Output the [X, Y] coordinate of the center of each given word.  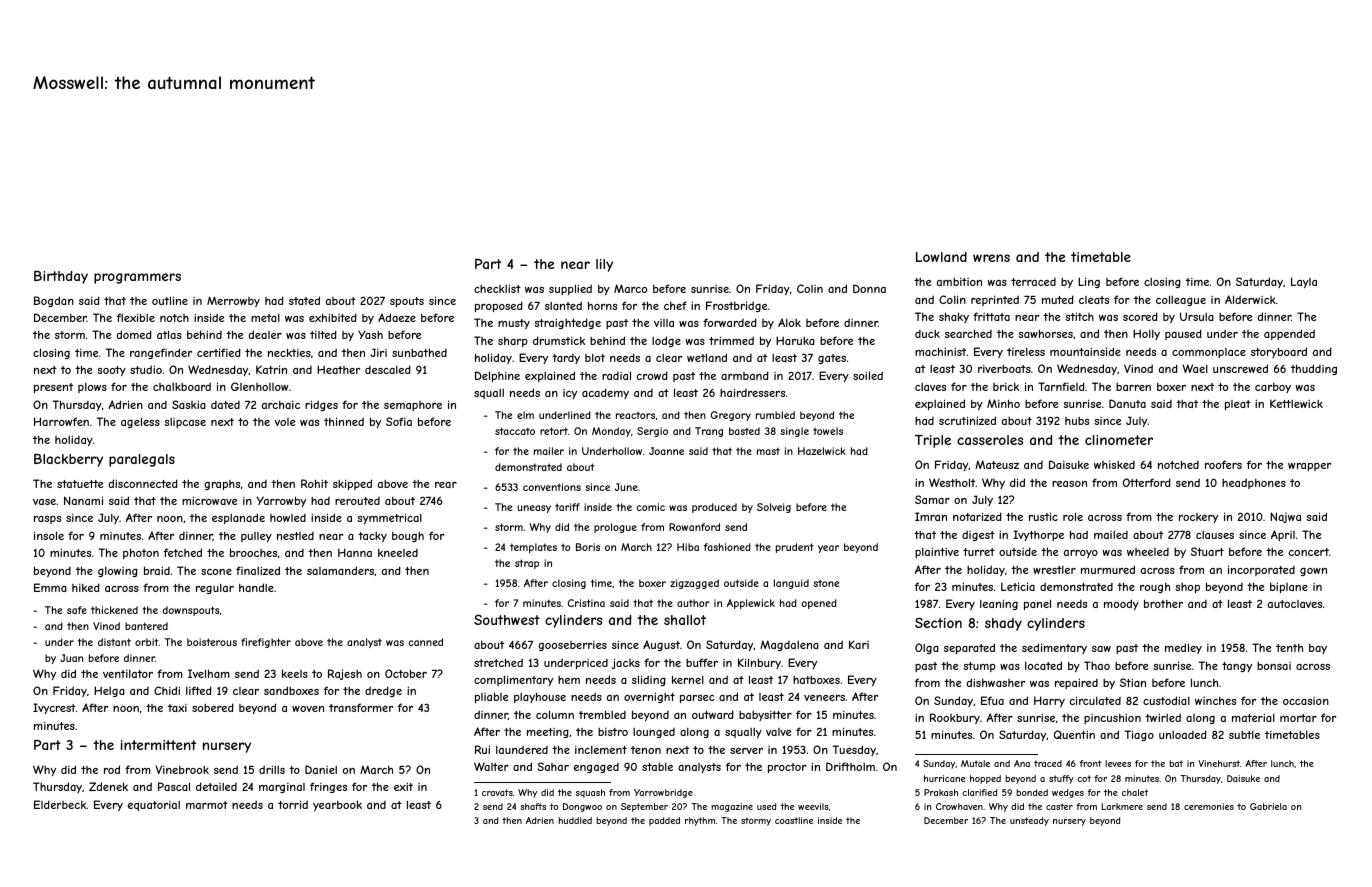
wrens [991, 258]
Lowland [941, 257]
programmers [137, 278]
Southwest [507, 619]
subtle [1244, 735]
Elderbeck [60, 804]
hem [569, 680]
